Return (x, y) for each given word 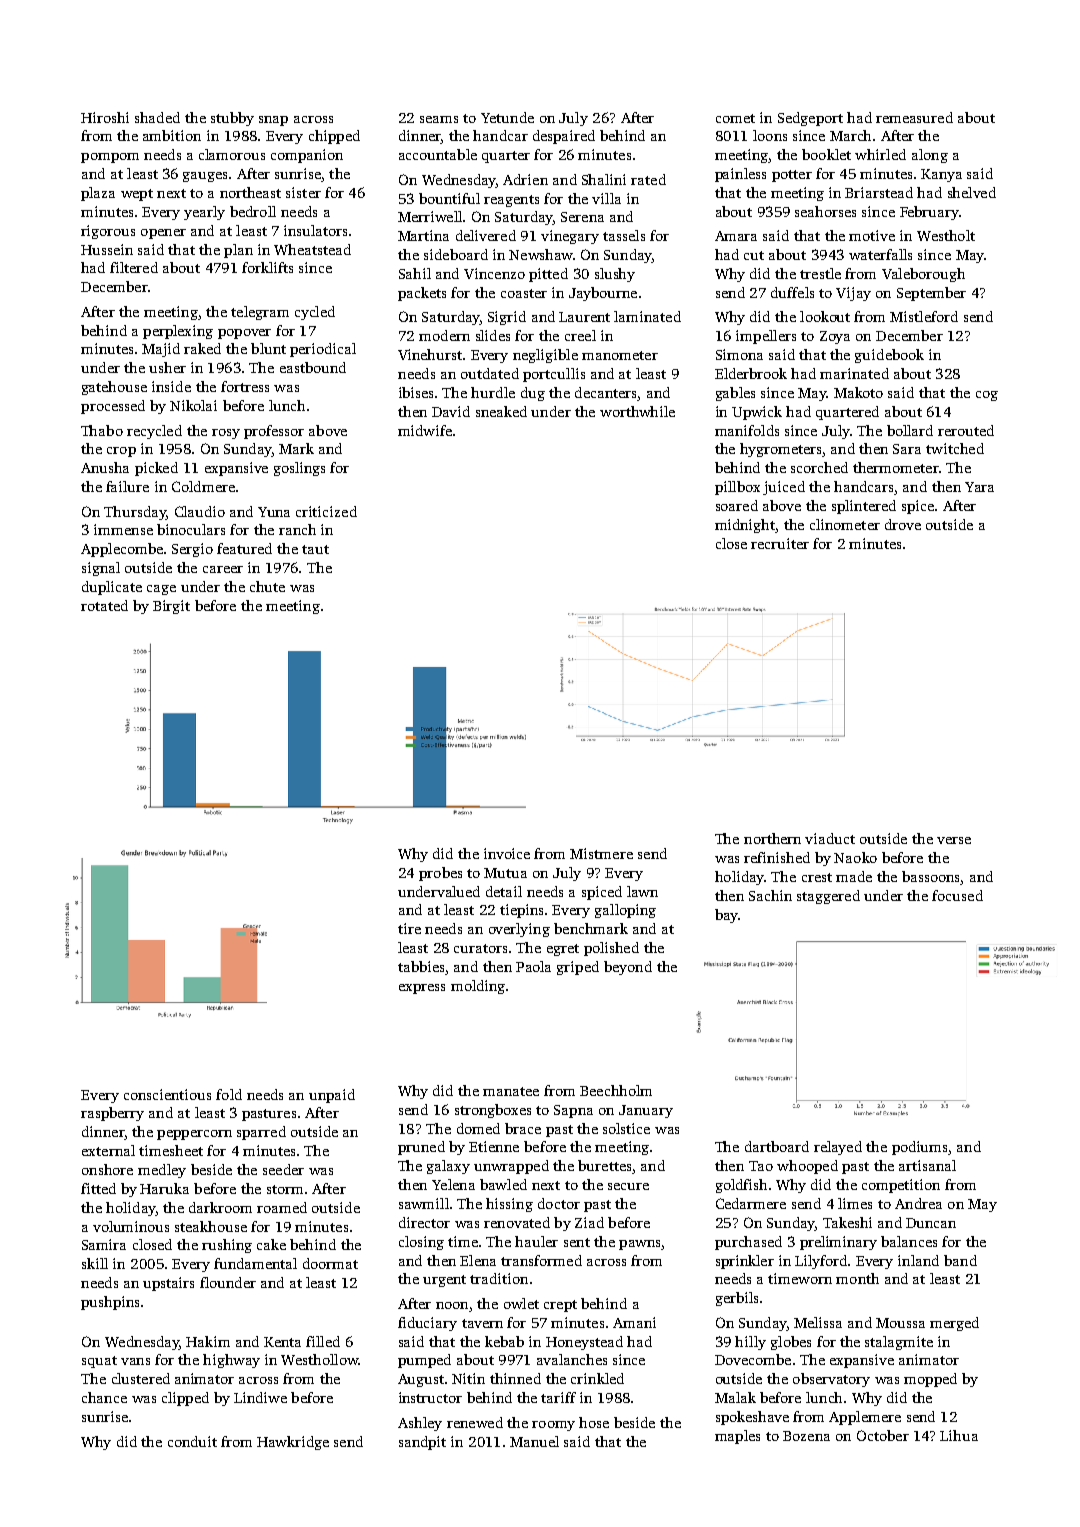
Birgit (171, 607)
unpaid (332, 1096)
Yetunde (507, 117)
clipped (185, 1399)
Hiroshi (105, 117)
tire (409, 928)
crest (817, 877)
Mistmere (601, 853)
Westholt (946, 235)
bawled (503, 1184)
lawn (642, 891)
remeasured (914, 117)
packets (422, 294)
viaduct (830, 838)
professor (274, 432)
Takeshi (847, 1222)
